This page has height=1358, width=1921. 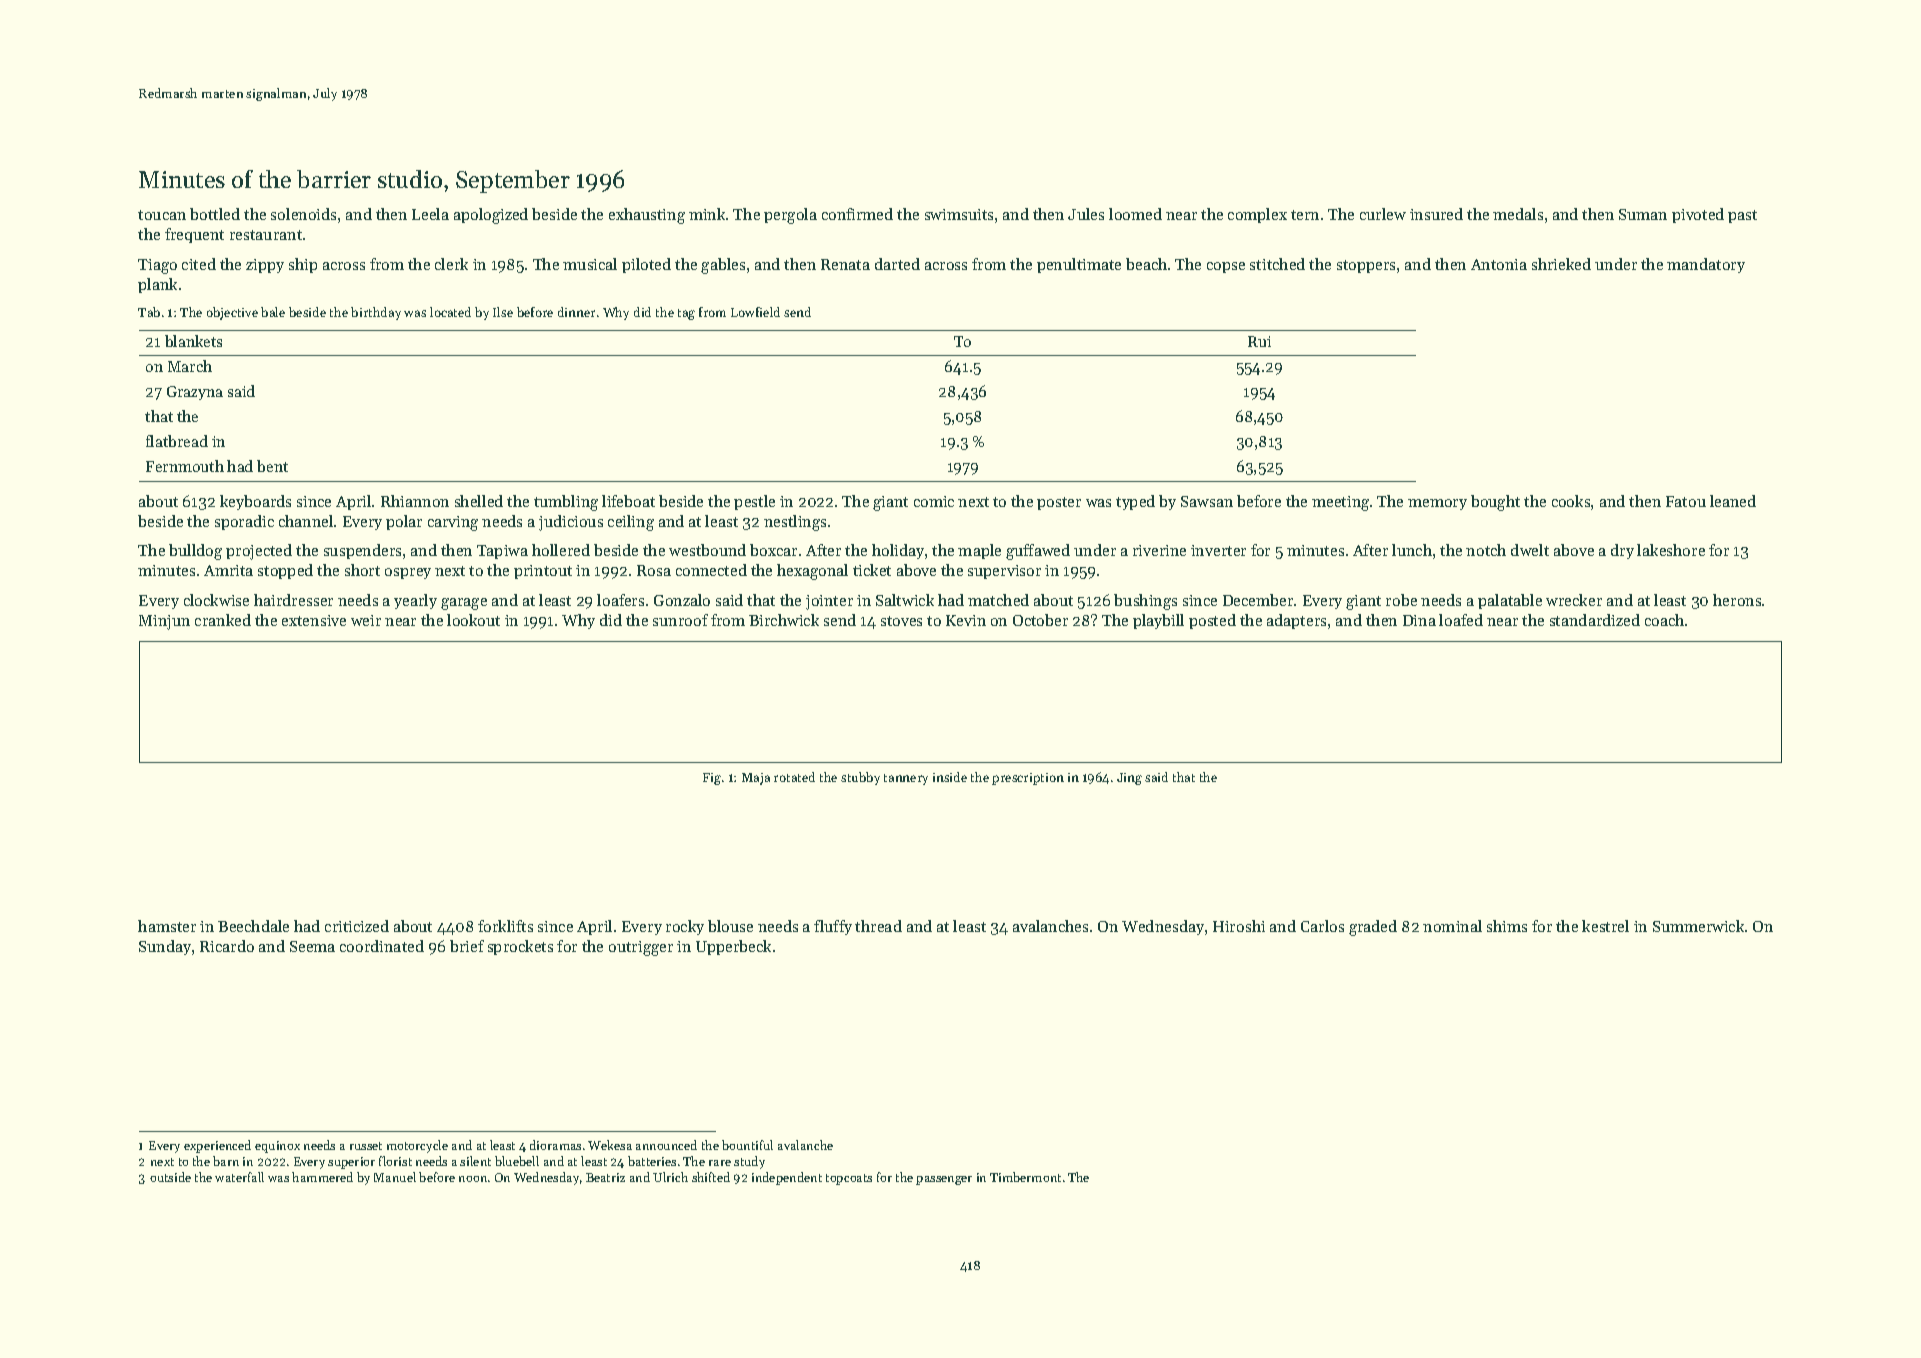 What do you see at coordinates (605, 1177) in the page?
I see `Beatriz` at bounding box center [605, 1177].
